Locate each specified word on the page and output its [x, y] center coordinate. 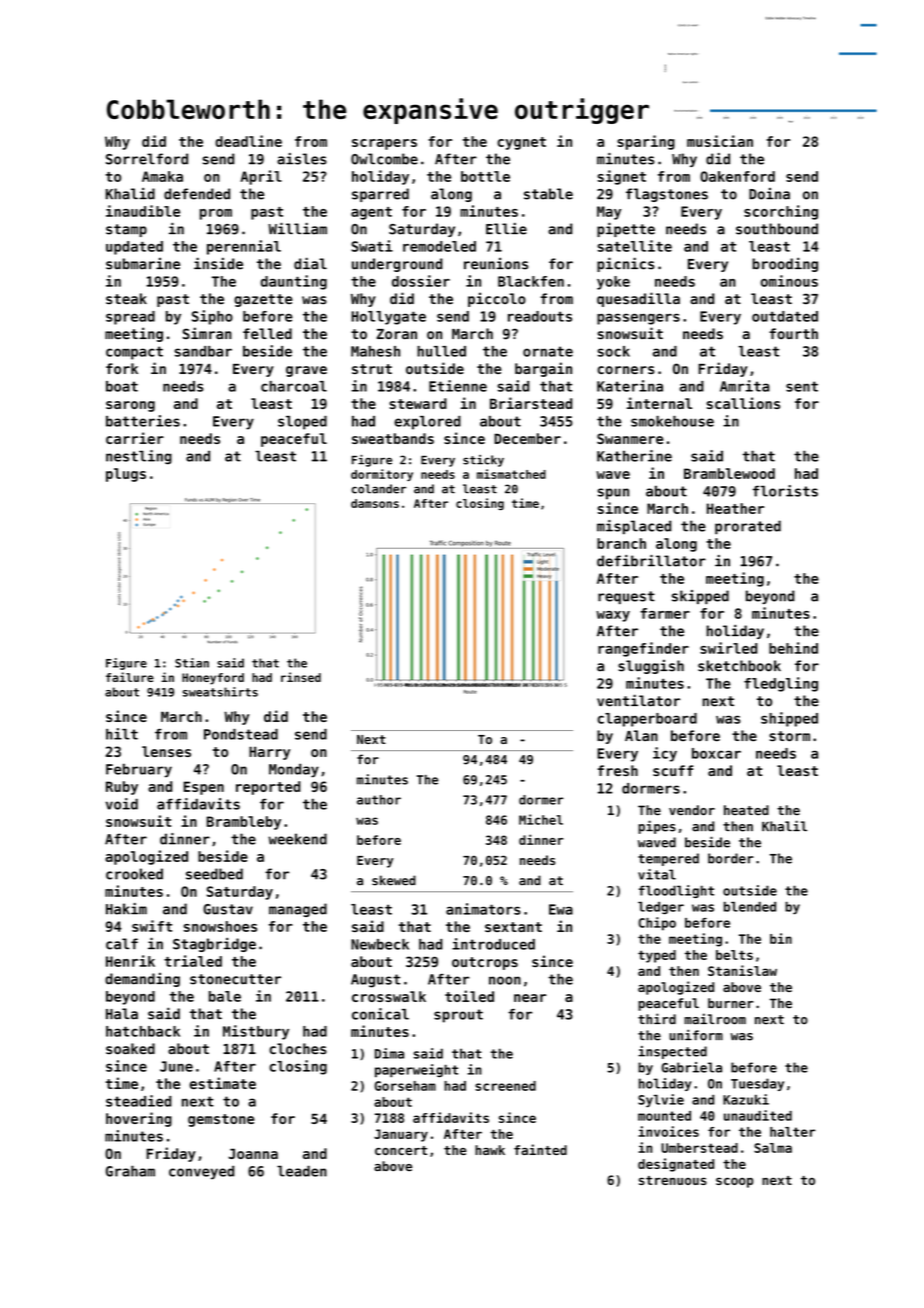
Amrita [745, 386]
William [297, 229]
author [379, 800]
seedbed [214, 874]
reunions [496, 264]
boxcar [716, 753]
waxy [613, 616]
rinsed [301, 677]
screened [505, 1086]
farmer [665, 613]
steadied [139, 1101]
